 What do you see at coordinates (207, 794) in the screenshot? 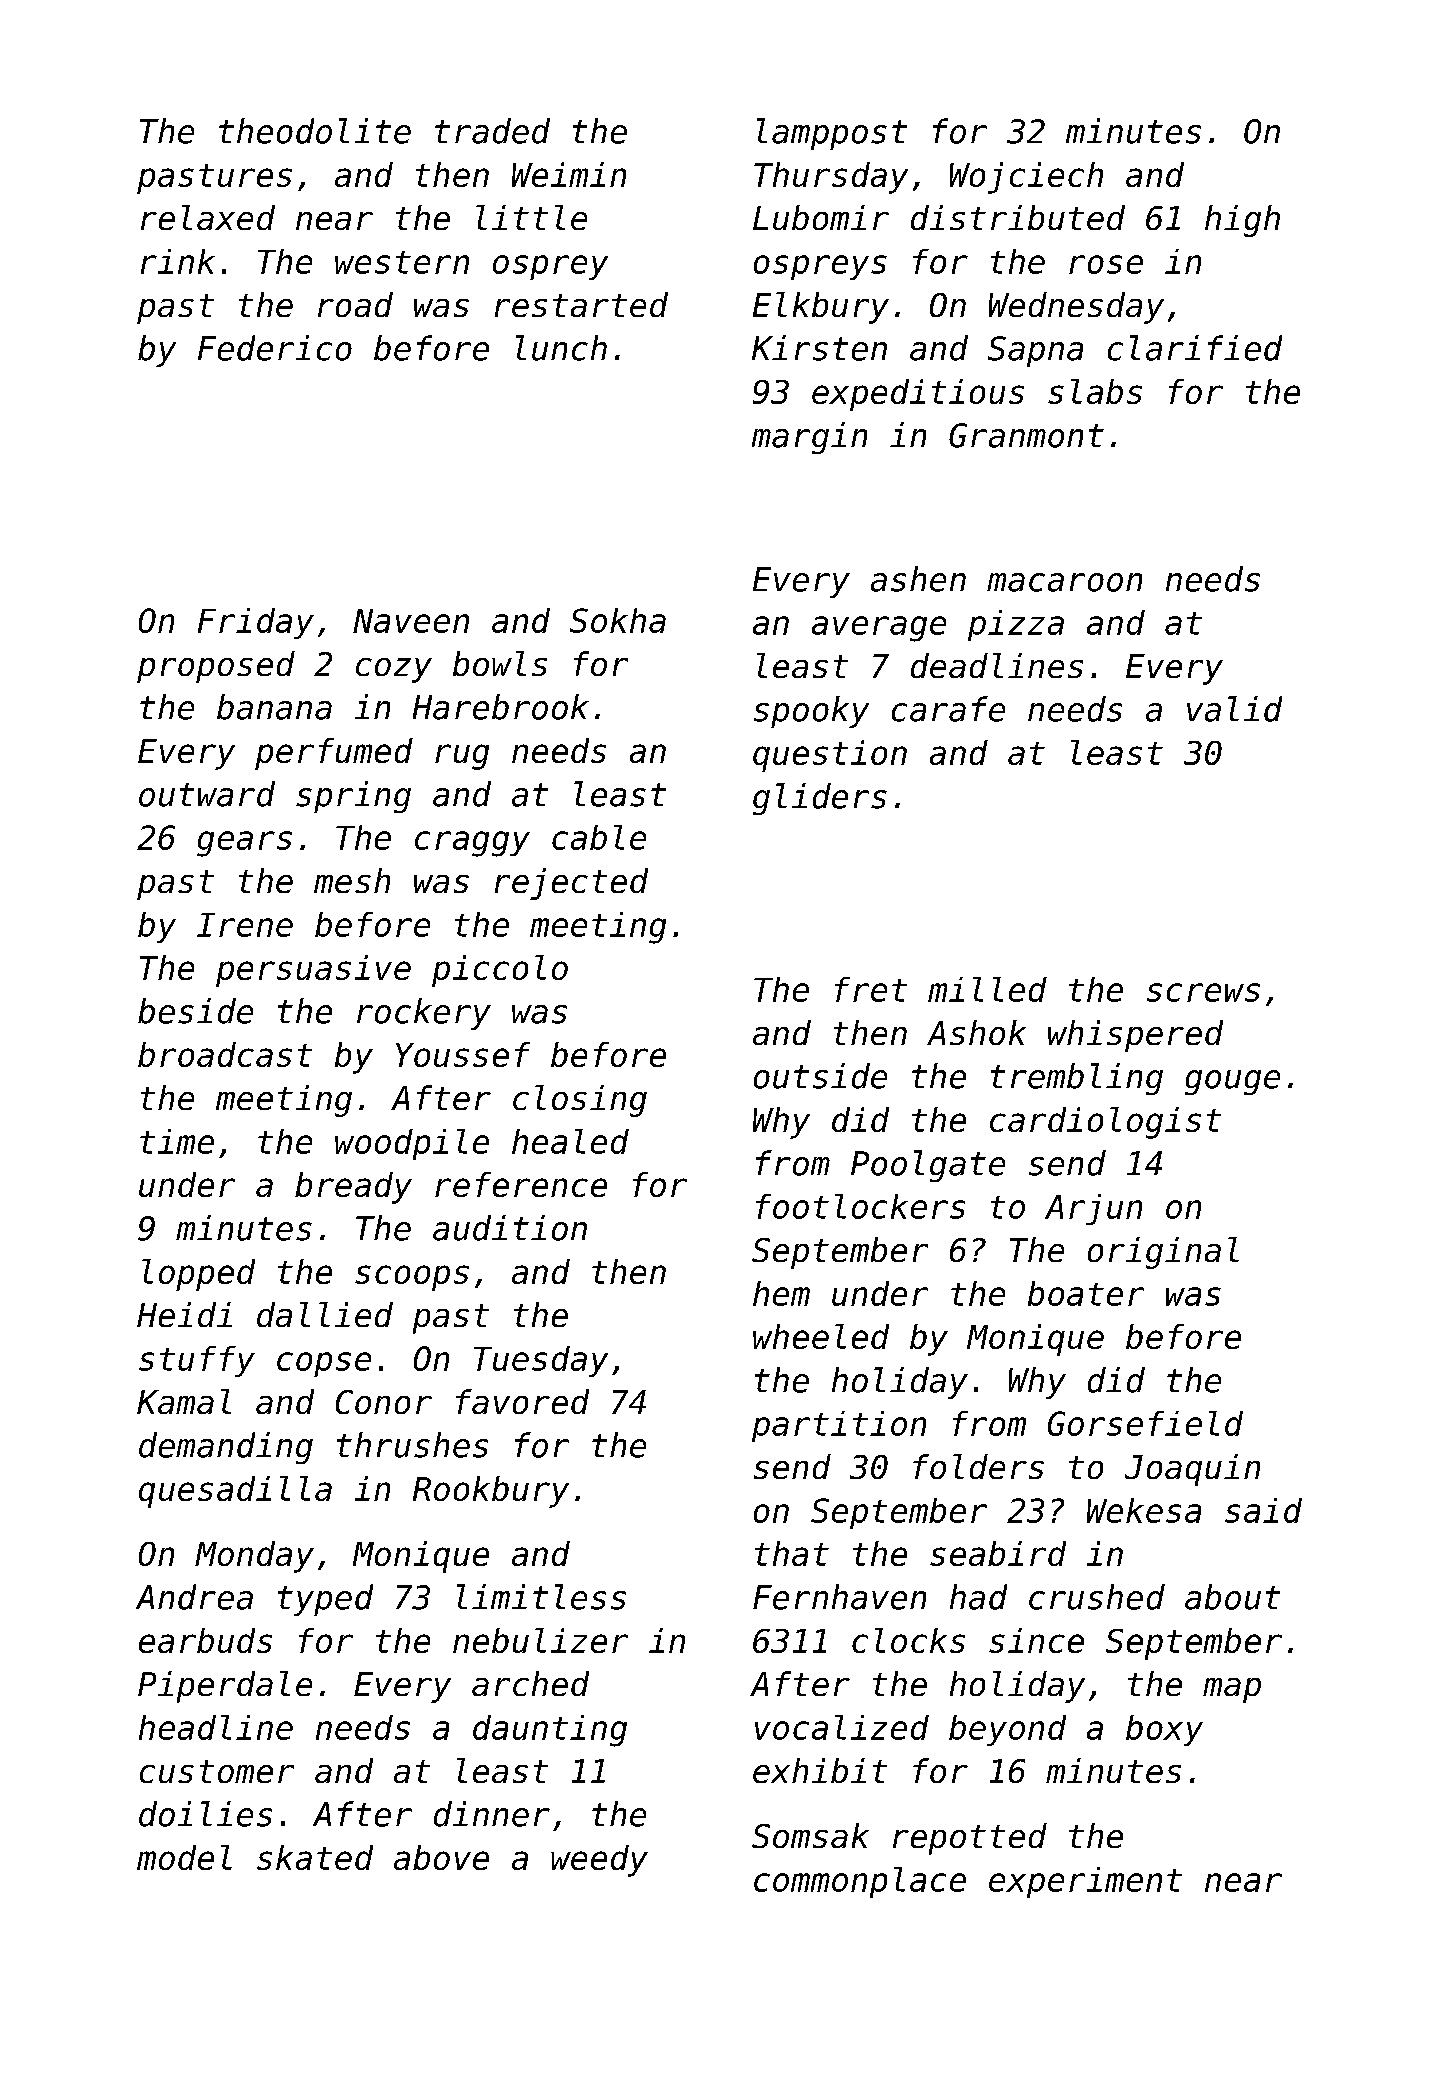
I see `outward` at bounding box center [207, 794].
